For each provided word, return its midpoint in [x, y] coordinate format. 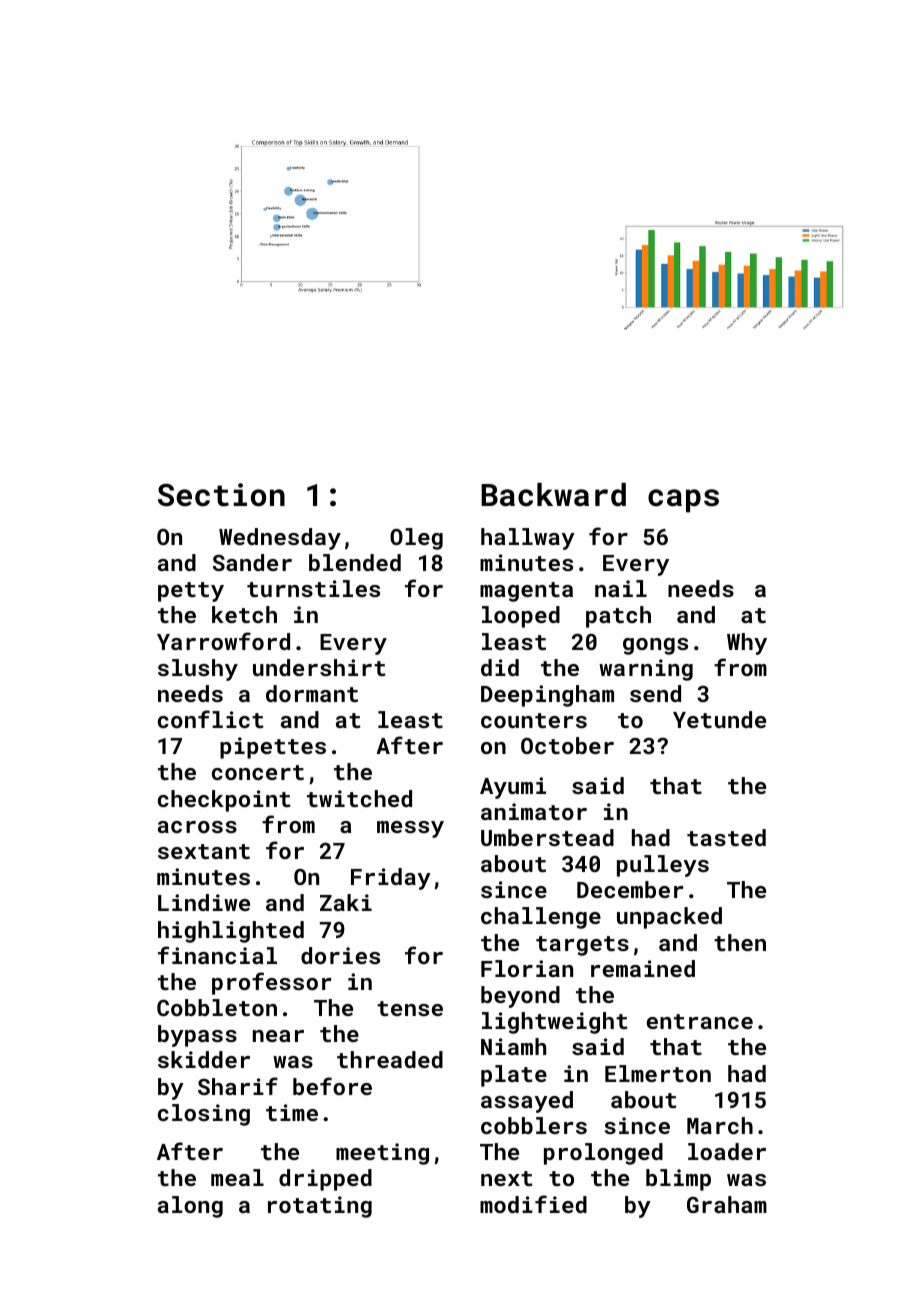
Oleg [416, 539]
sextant [204, 851]
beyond [520, 997]
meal [237, 1177]
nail [621, 588]
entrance [700, 1021]
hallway [528, 539]
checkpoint [224, 801]
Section [221, 495]
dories [340, 955]
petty [191, 592]
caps [683, 501]
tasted [726, 837]
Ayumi [513, 788]
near [278, 1036]
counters [534, 720]
